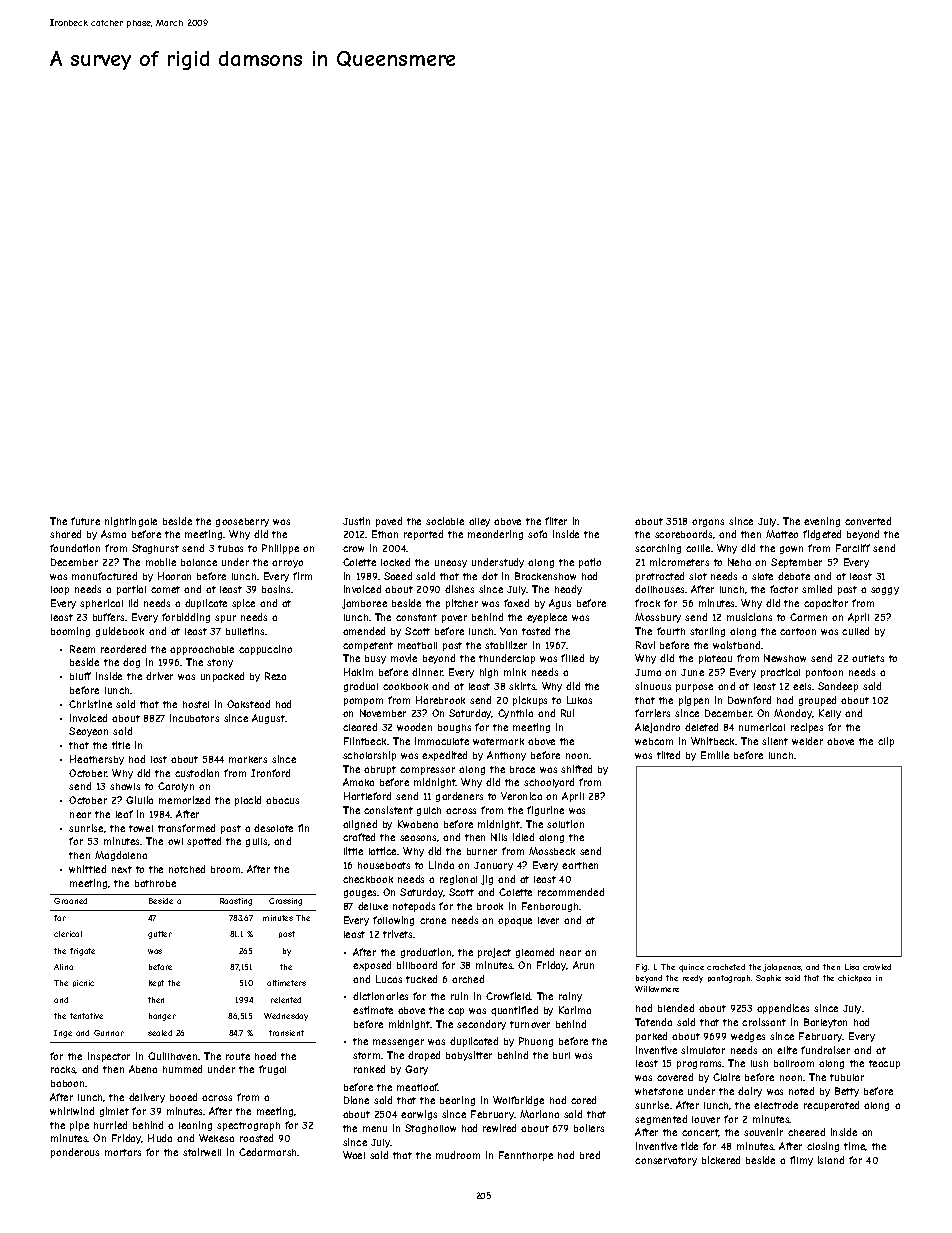 The width and height of the document is (952, 1233). Describe the element at coordinates (195, 1126) in the document. I see `leaning` at that location.
